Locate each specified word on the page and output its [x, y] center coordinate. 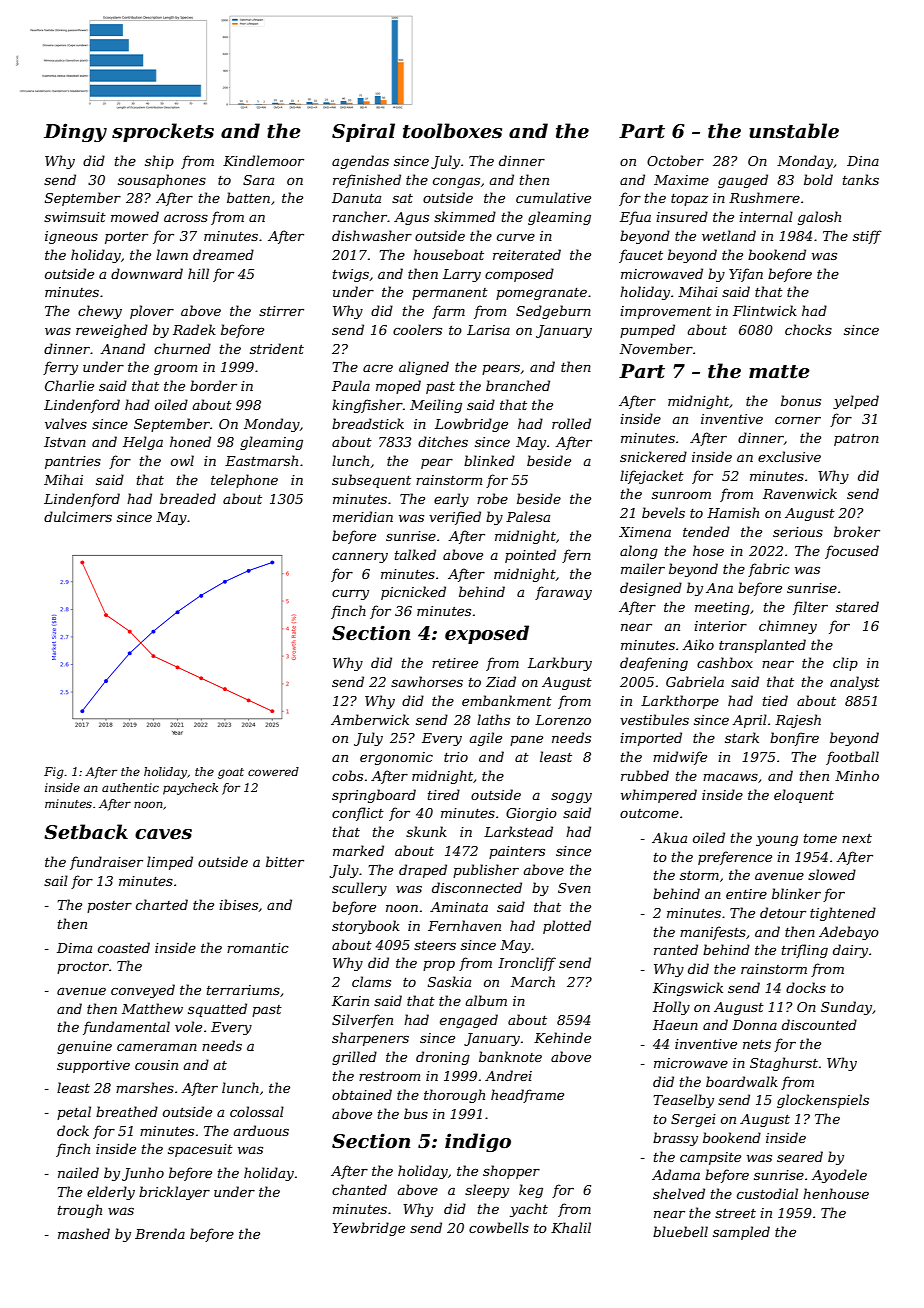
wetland [729, 235]
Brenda [160, 1233]
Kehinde [562, 1037]
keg [531, 1191]
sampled [741, 1233]
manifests [713, 933]
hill [198, 273]
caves [163, 834]
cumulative [553, 197]
